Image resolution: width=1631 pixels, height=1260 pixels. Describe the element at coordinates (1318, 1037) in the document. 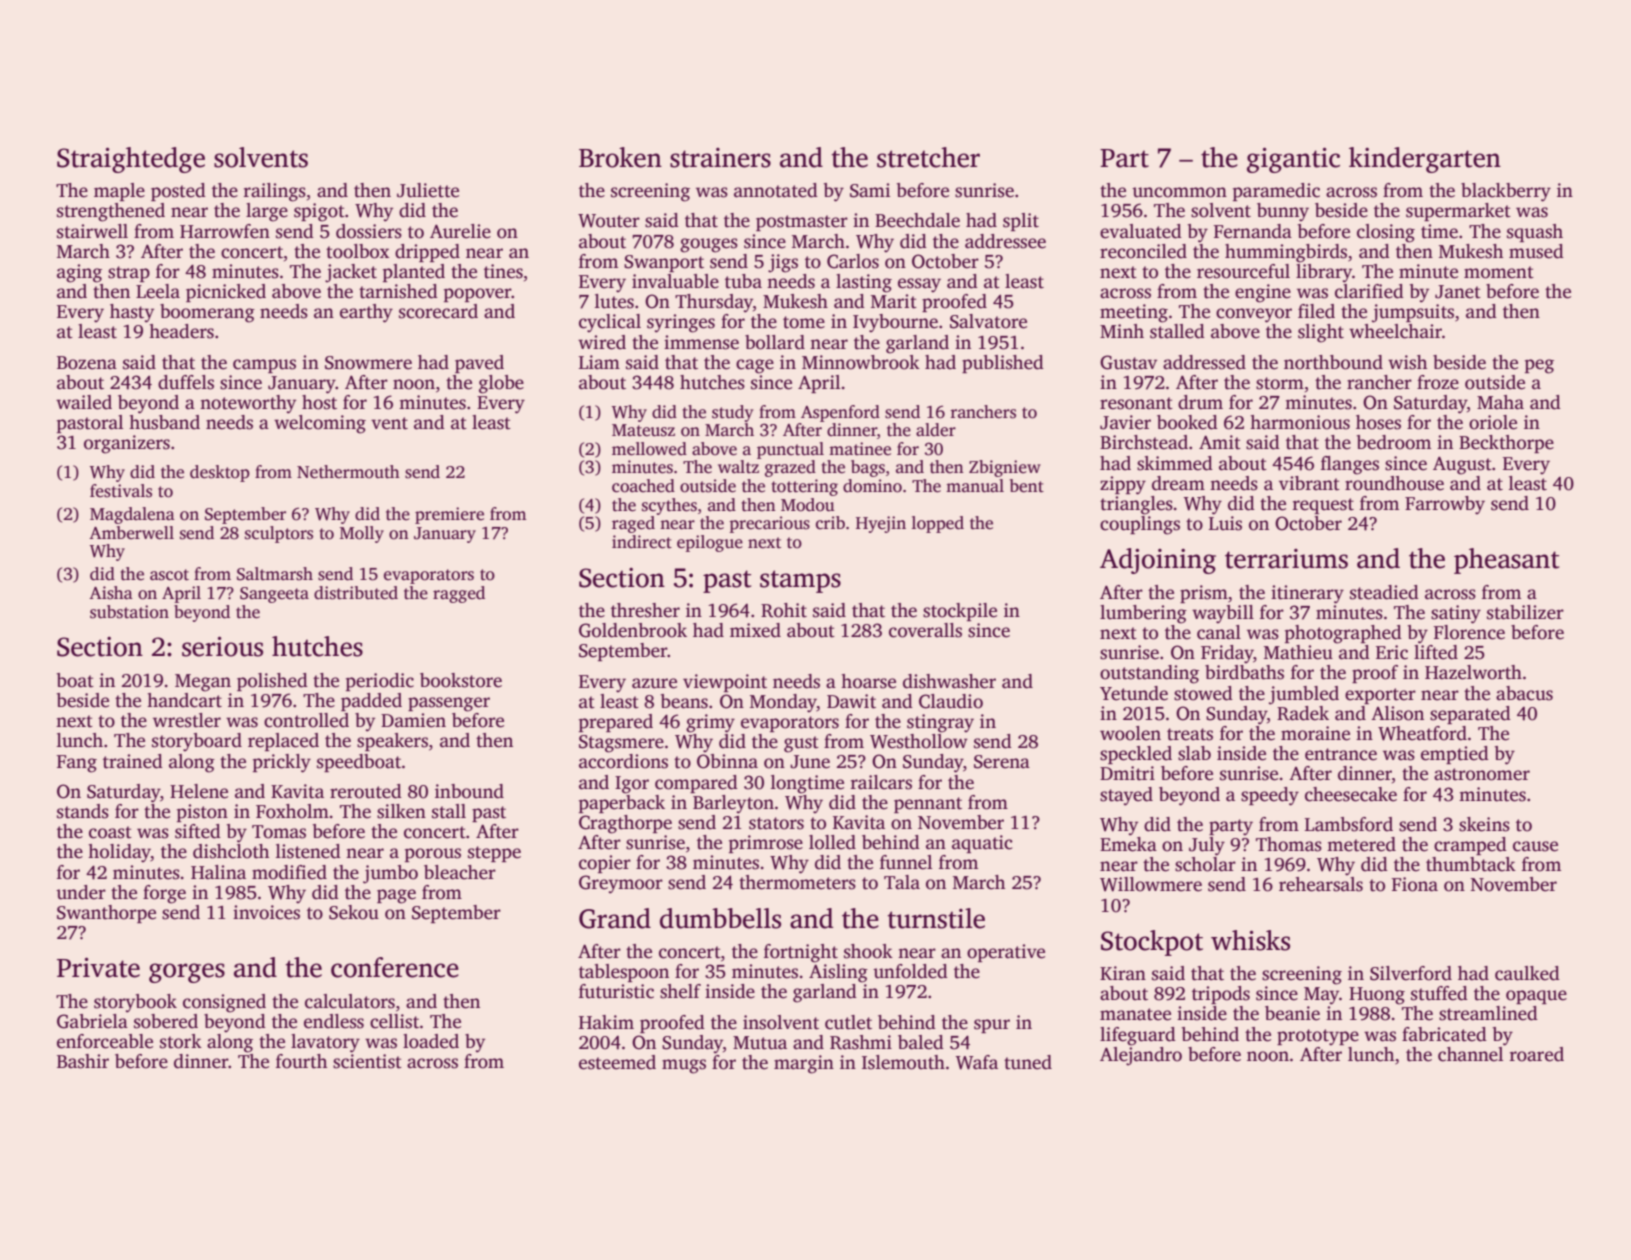

I see `prototype` at that location.
